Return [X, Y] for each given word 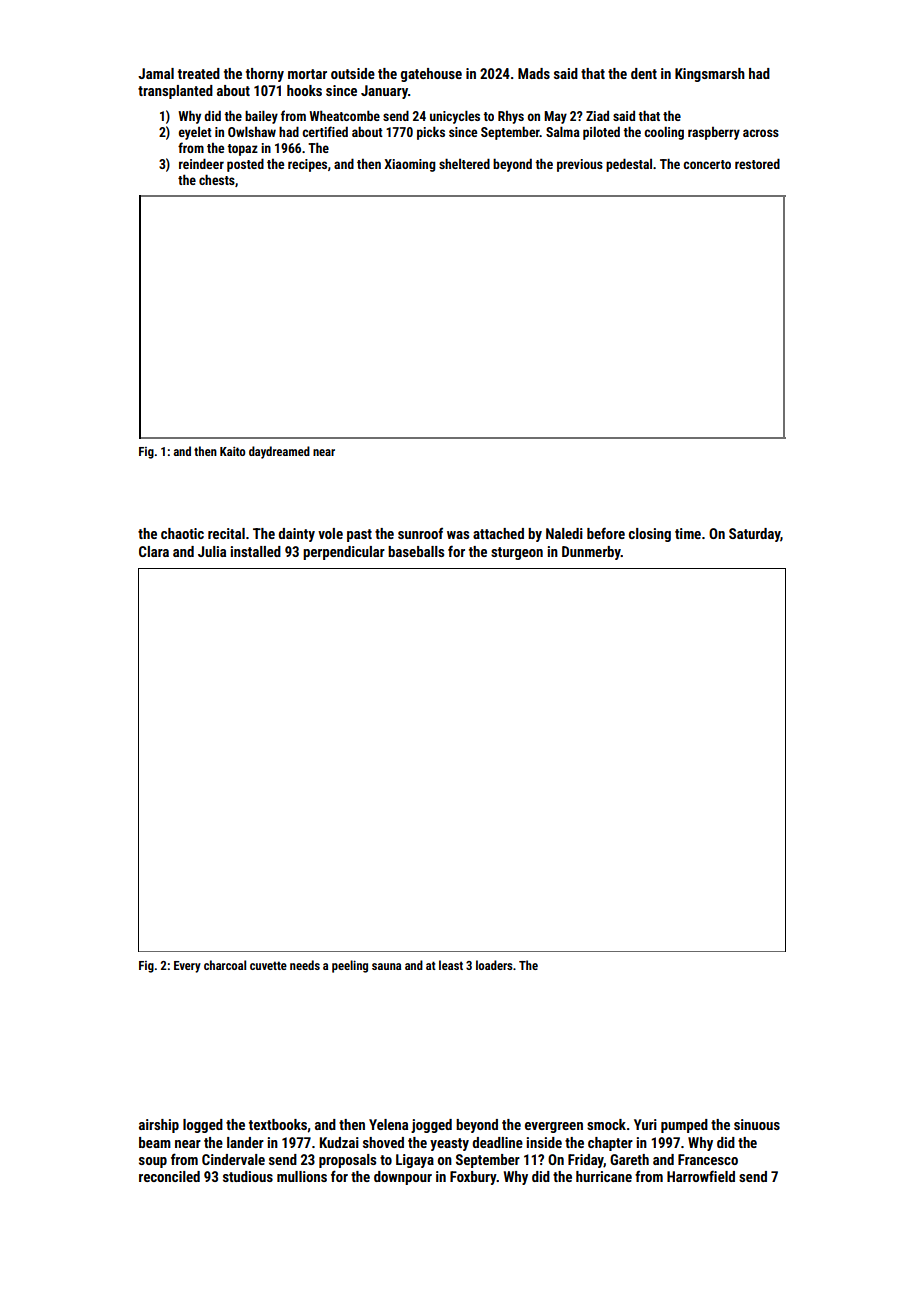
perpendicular [344, 553]
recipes [307, 165]
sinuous [757, 1124]
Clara [154, 551]
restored [757, 163]
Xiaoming [410, 165]
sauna [386, 966]
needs [305, 965]
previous [580, 165]
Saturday [755, 535]
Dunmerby [591, 553]
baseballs [416, 551]
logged [203, 1126]
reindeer [201, 163]
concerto [707, 164]
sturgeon [517, 553]
